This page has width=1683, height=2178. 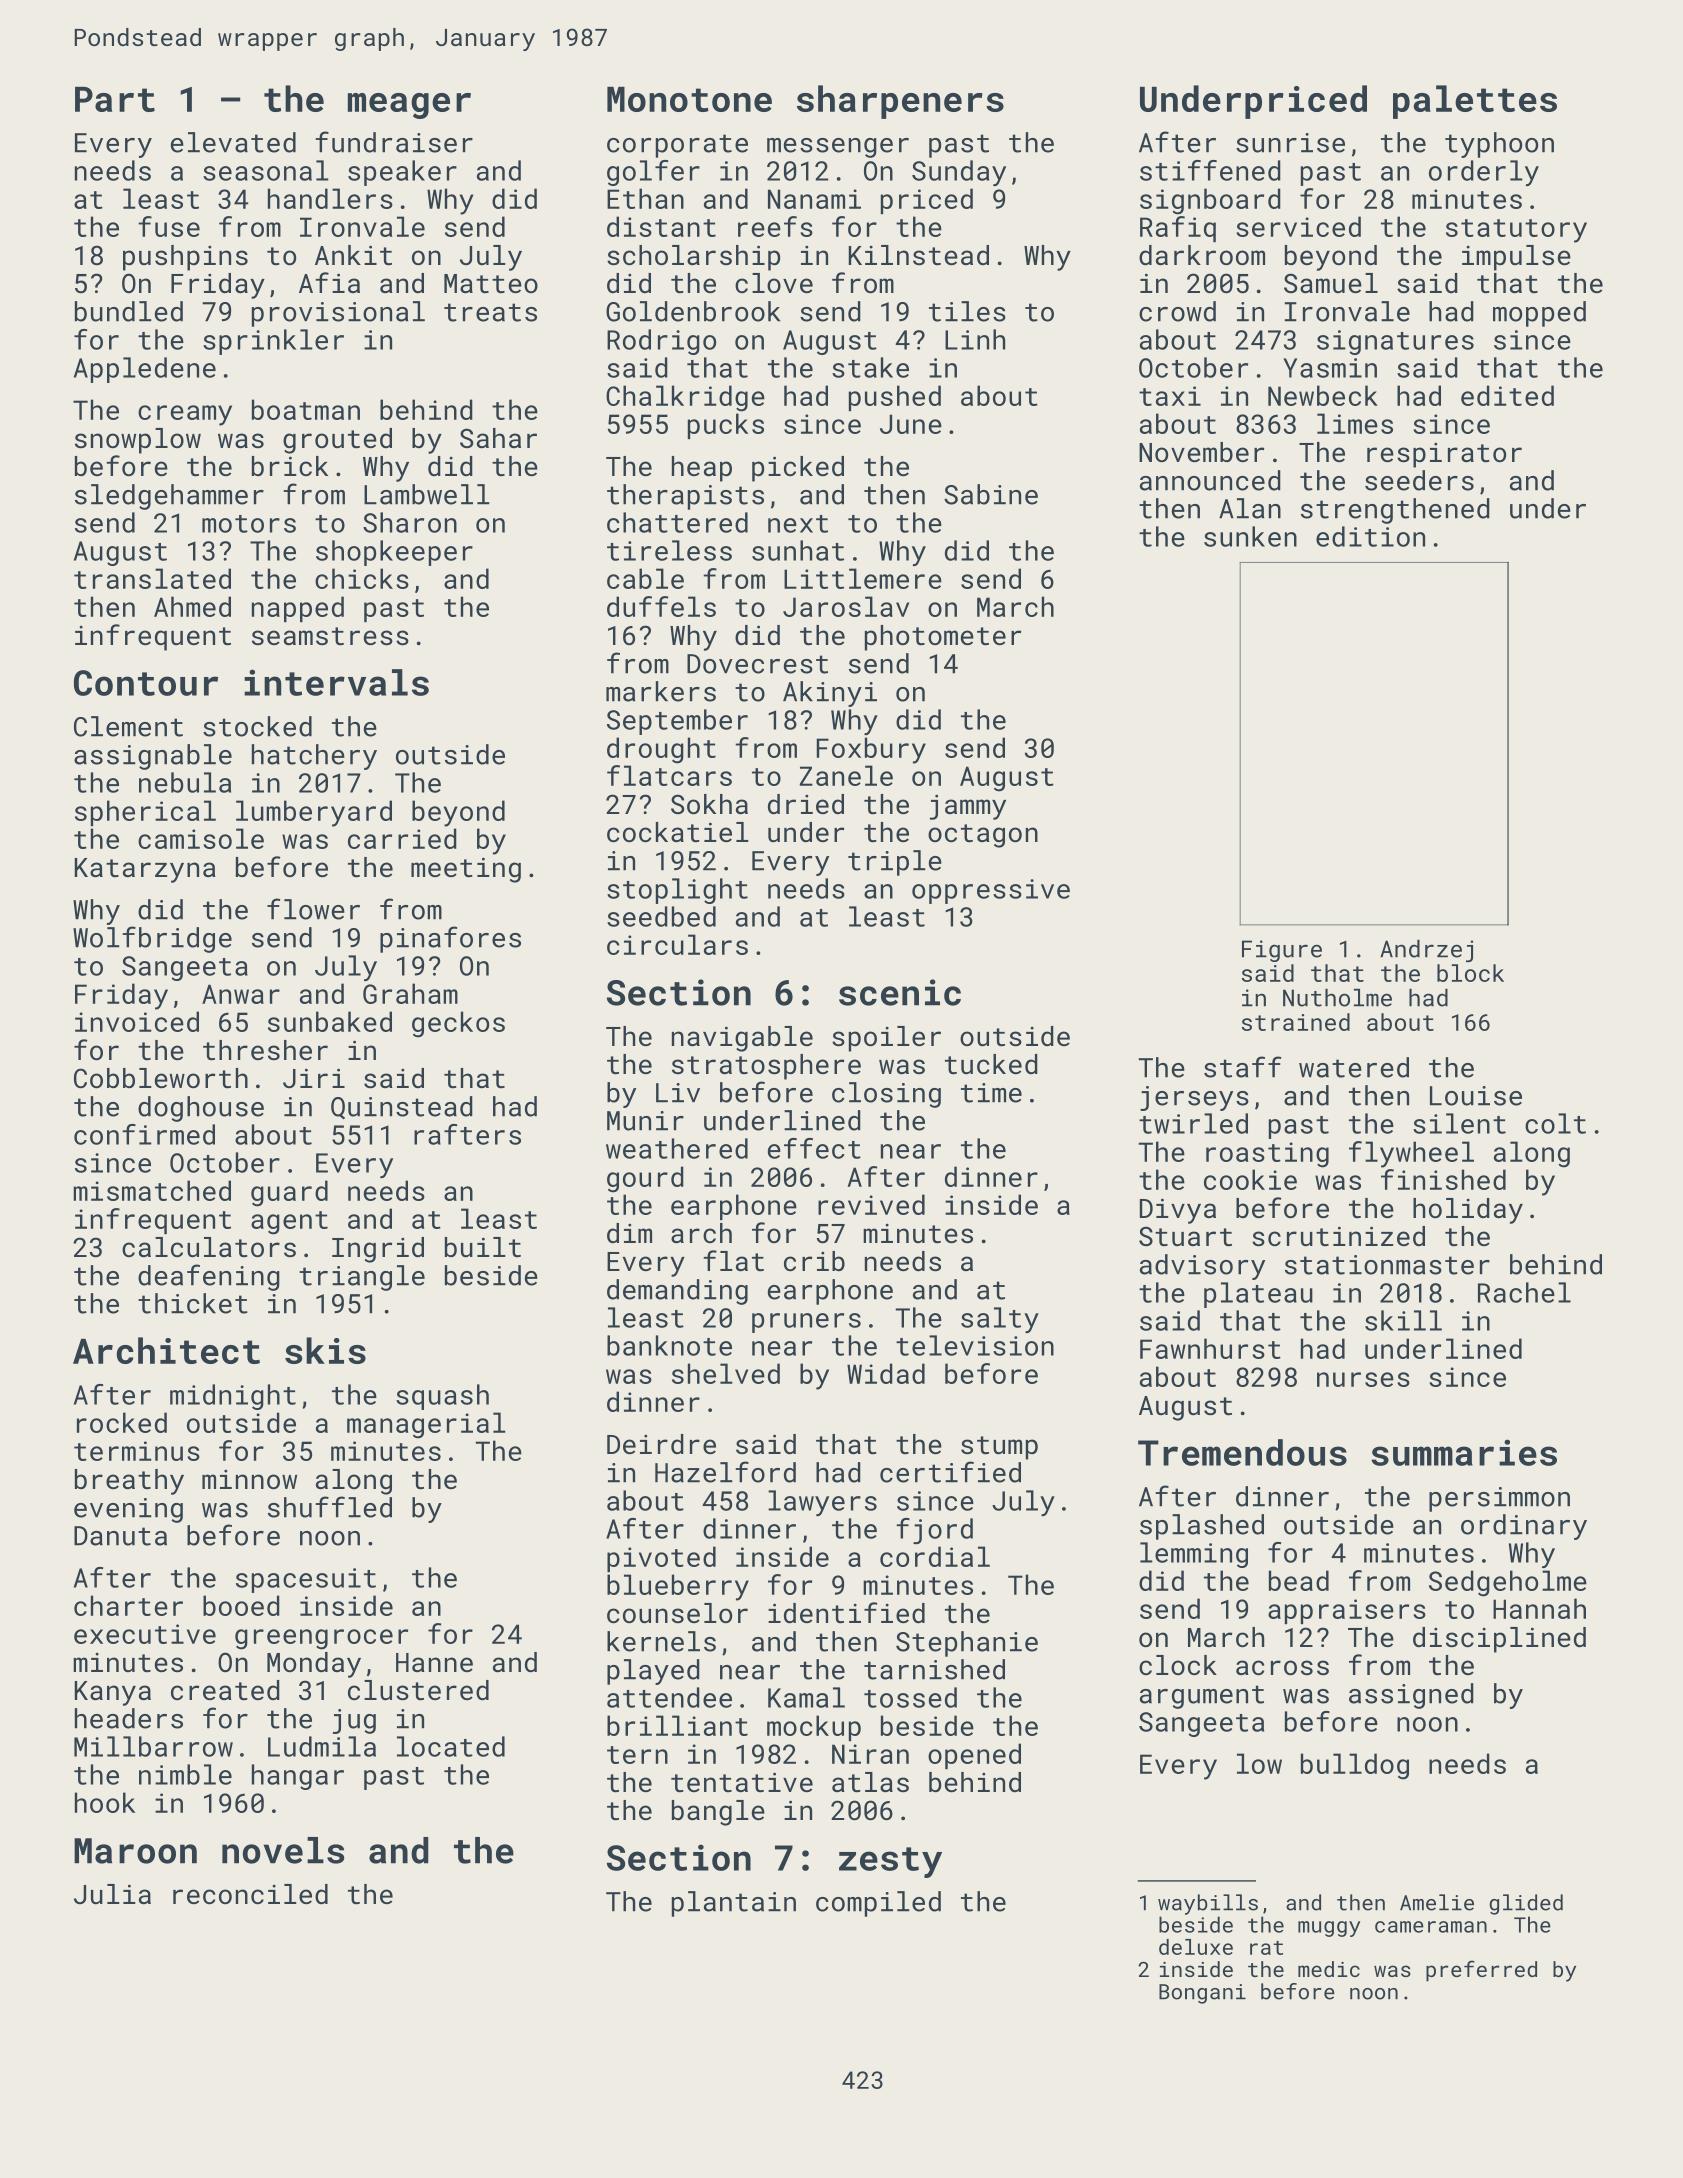 What do you see at coordinates (1475, 102) in the page?
I see `palettes` at bounding box center [1475, 102].
